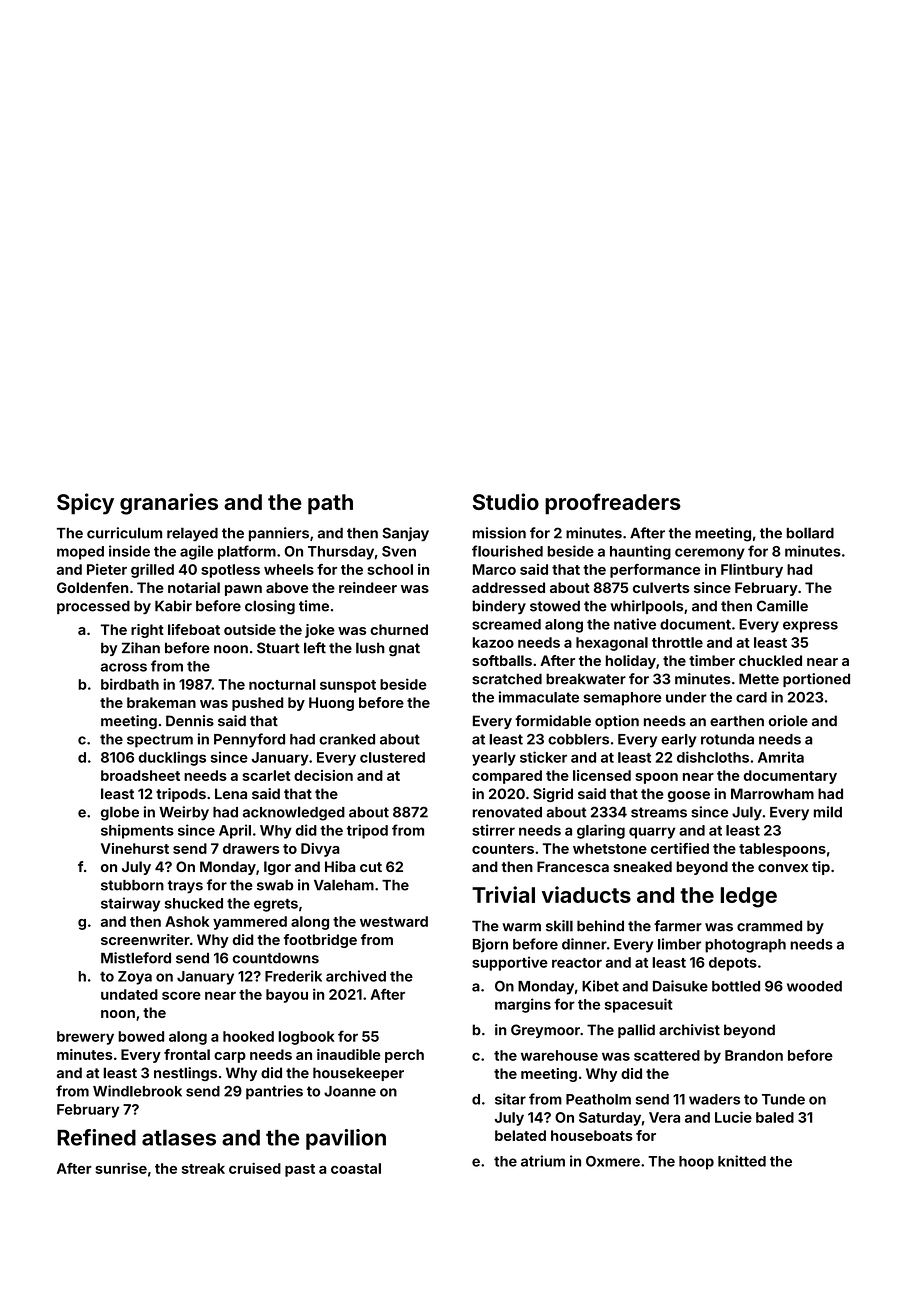 Image resolution: width=908 pixels, height=1316 pixels. I want to click on quarry, so click(652, 833).
